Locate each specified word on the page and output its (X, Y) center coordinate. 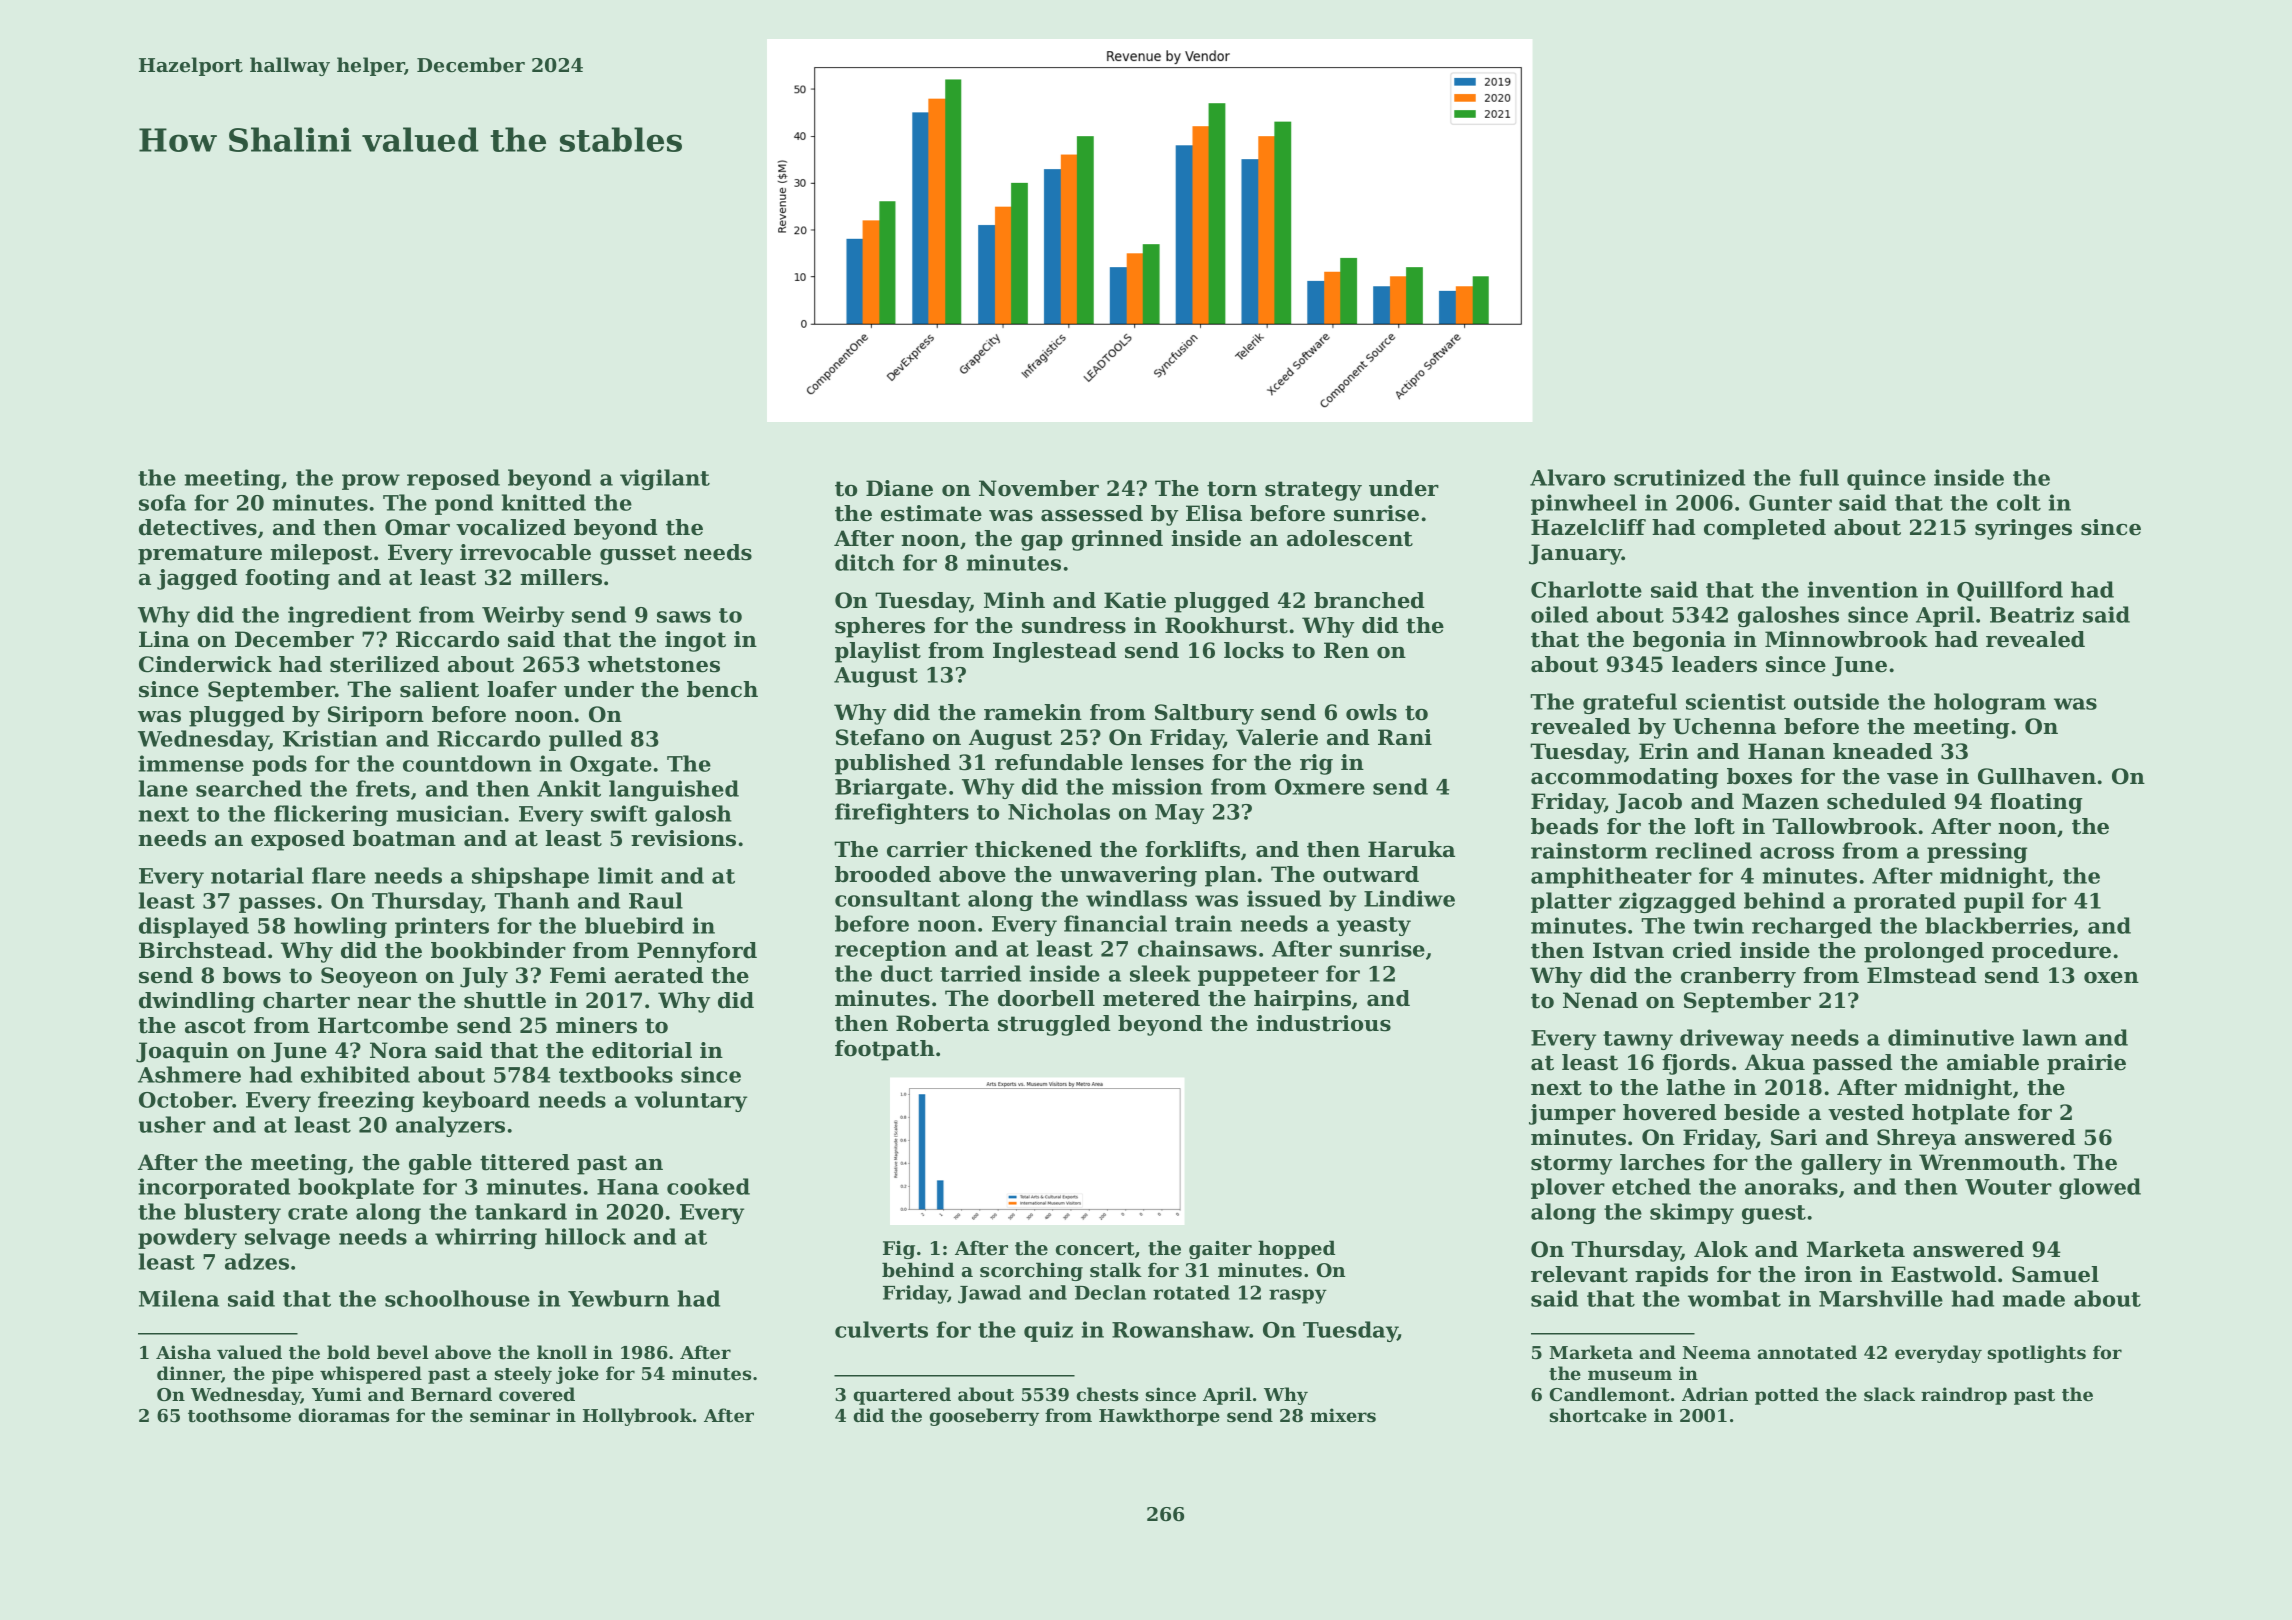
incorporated (214, 1188)
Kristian (330, 738)
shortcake (1598, 1415)
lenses (1167, 762)
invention (1863, 589)
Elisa (1214, 513)
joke (577, 1375)
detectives (198, 527)
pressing (1977, 852)
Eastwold (1944, 1274)
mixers (1343, 1415)
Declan (1110, 1292)
